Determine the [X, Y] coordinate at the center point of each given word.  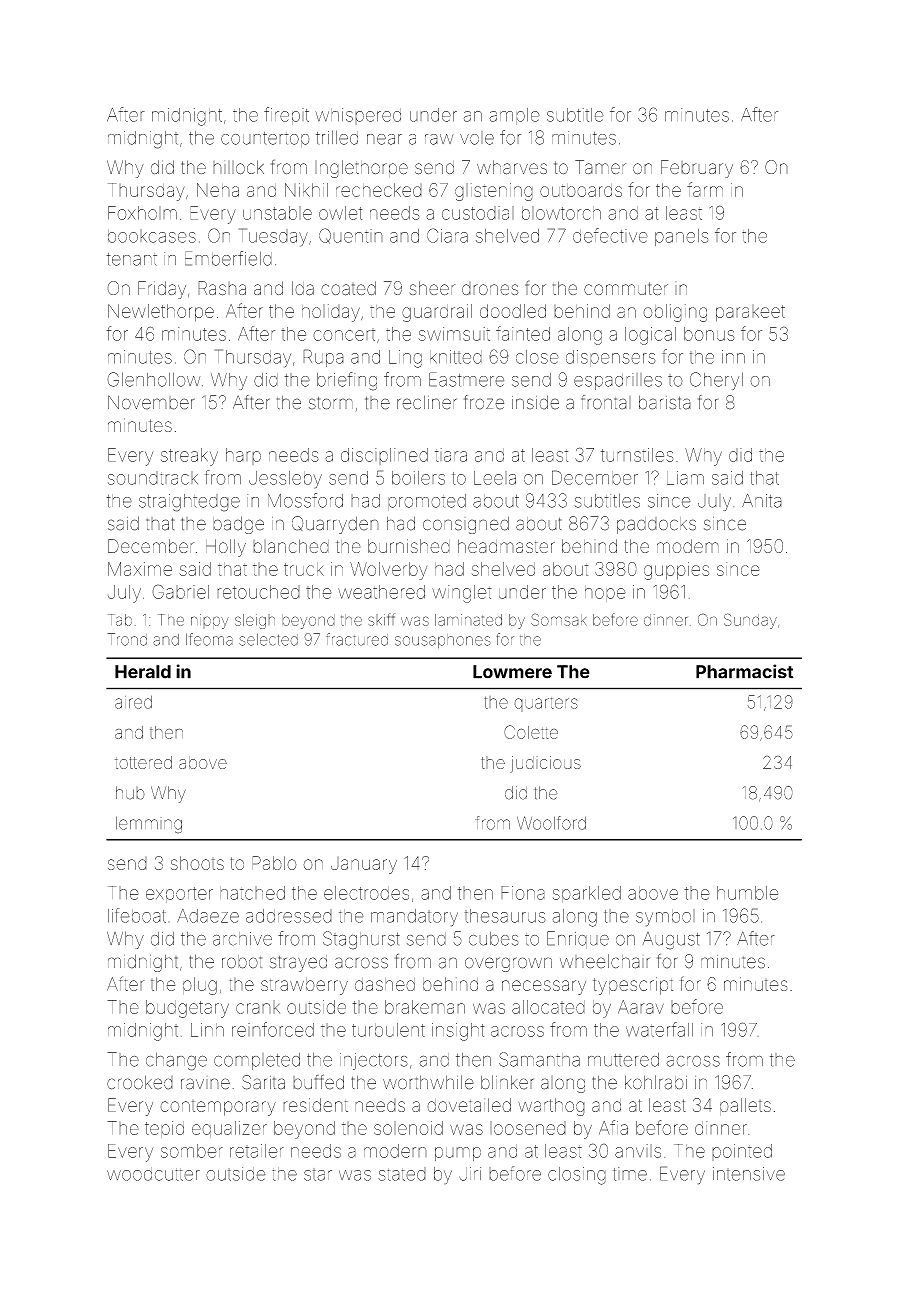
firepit [286, 116]
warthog [551, 1107]
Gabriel [180, 591]
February [697, 169]
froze [484, 402]
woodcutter [153, 1174]
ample [514, 116]
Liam [685, 478]
